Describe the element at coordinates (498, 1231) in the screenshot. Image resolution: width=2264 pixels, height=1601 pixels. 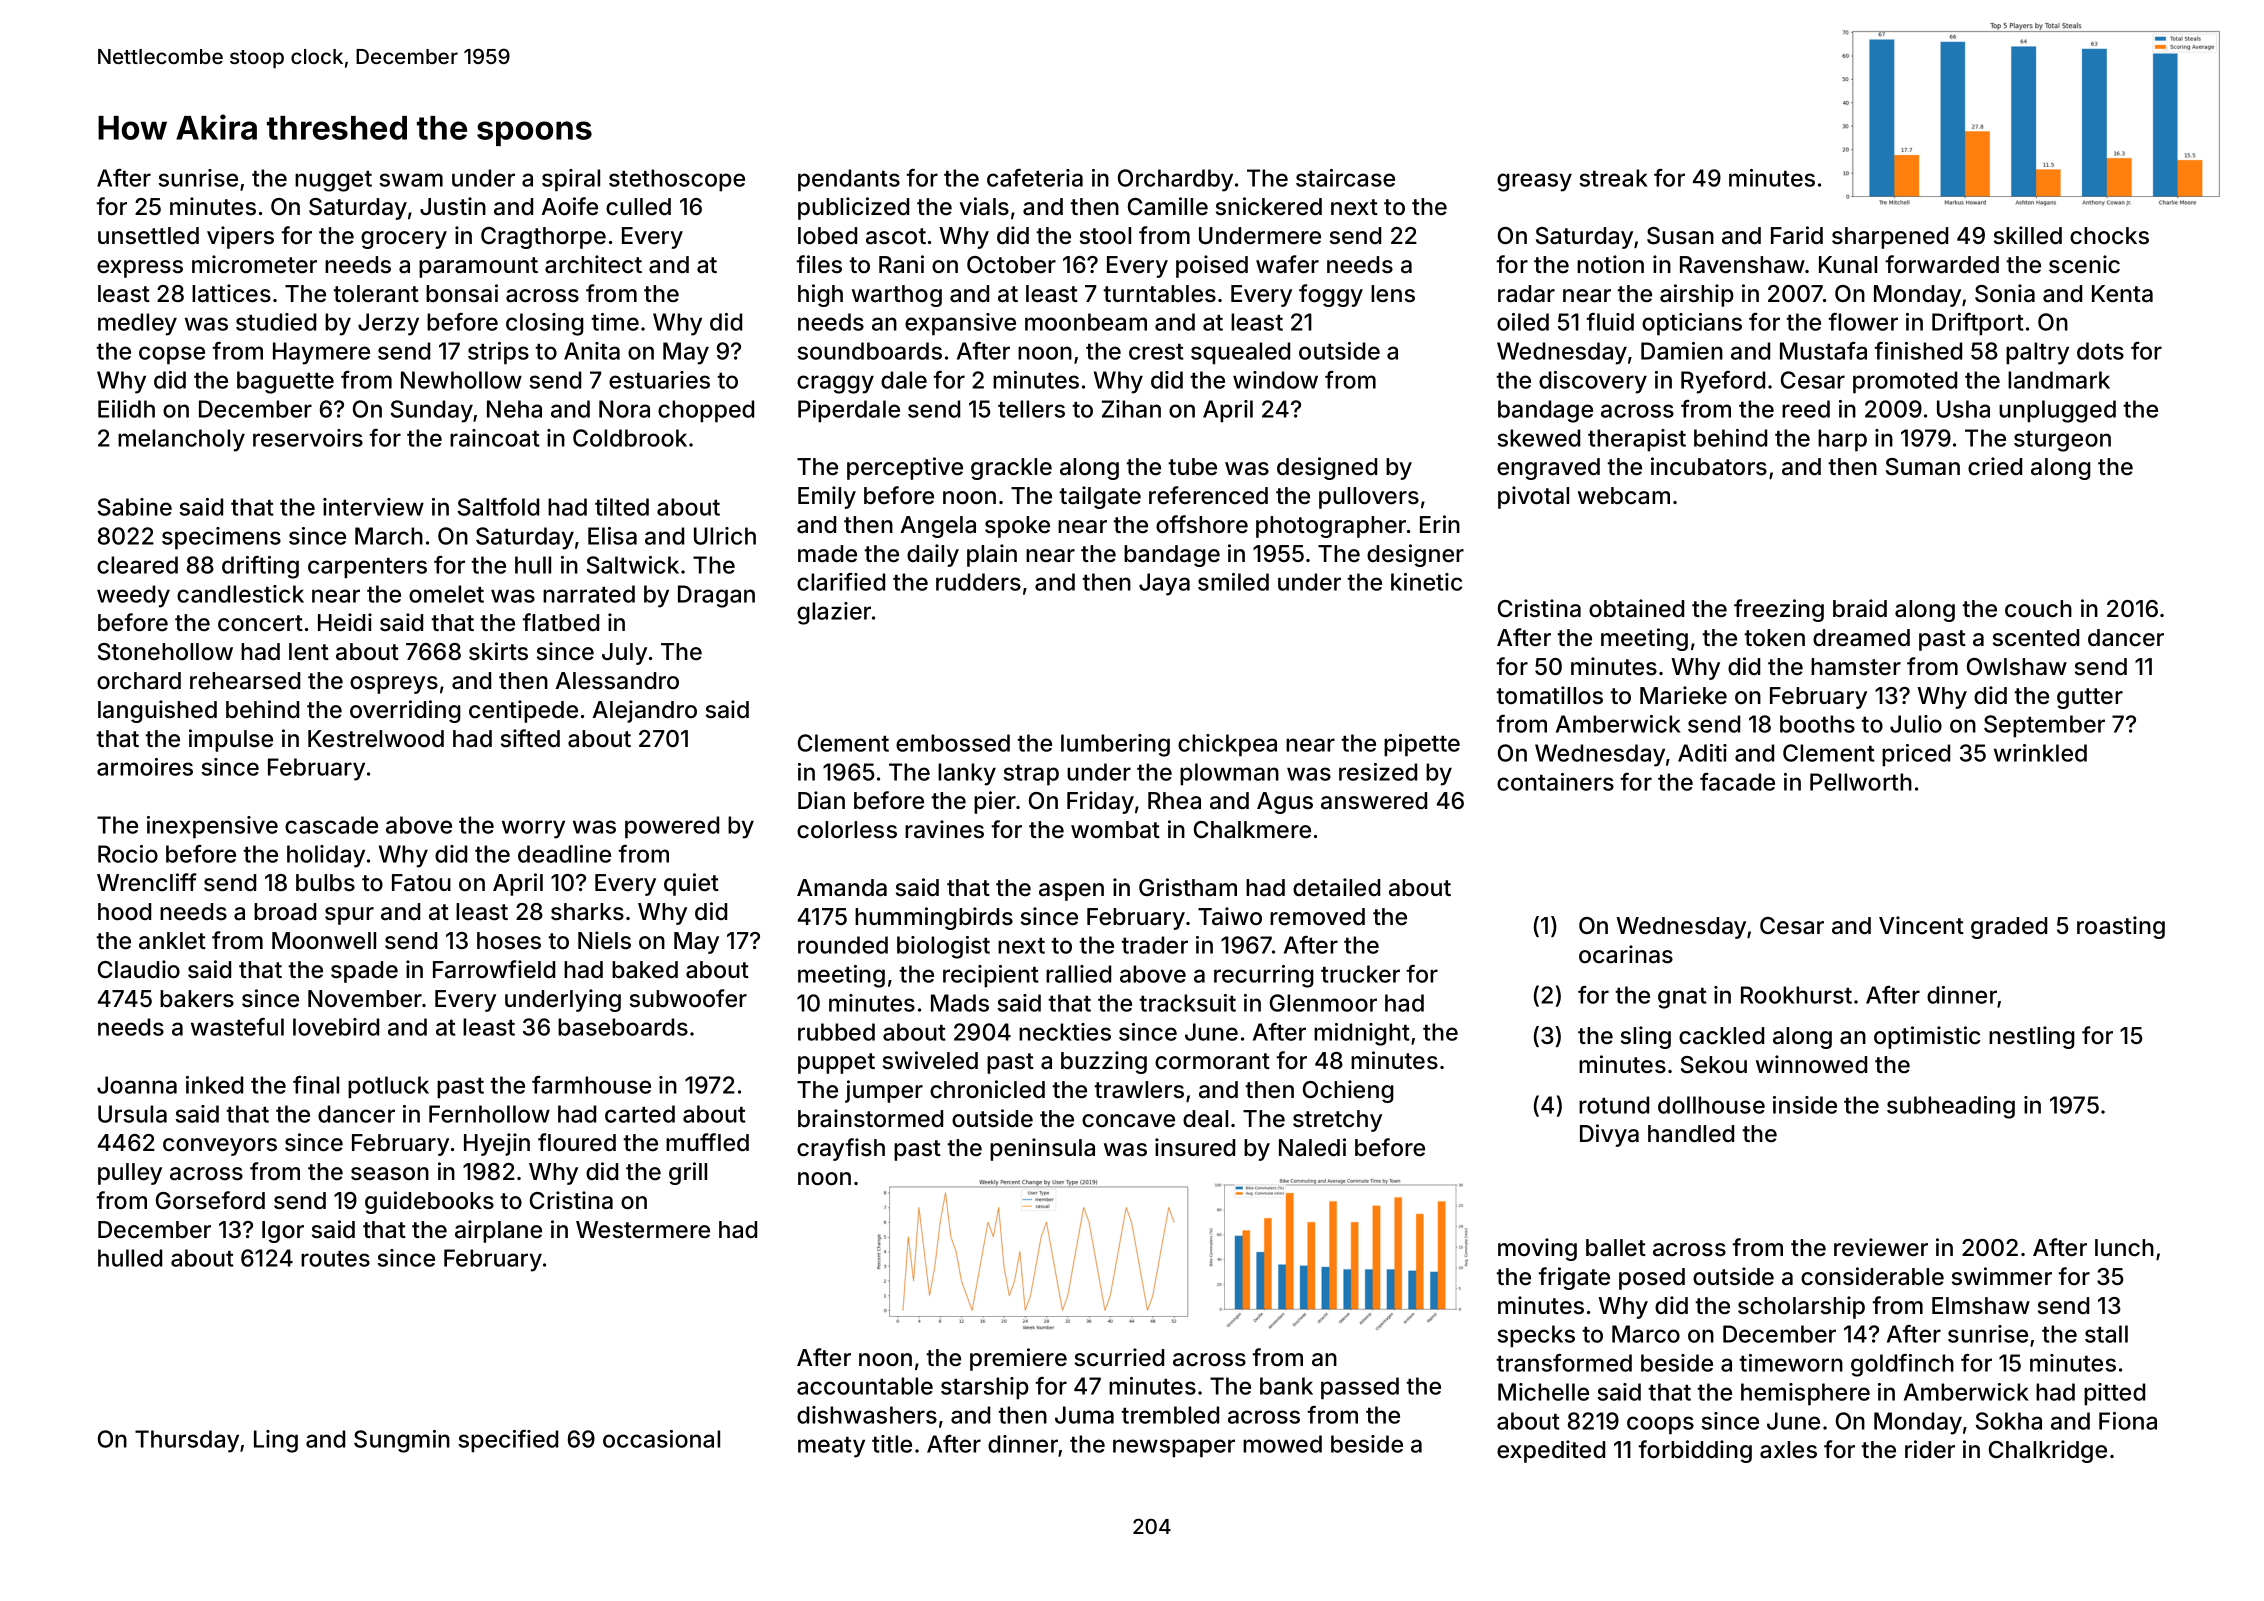
I see `airplane` at that location.
